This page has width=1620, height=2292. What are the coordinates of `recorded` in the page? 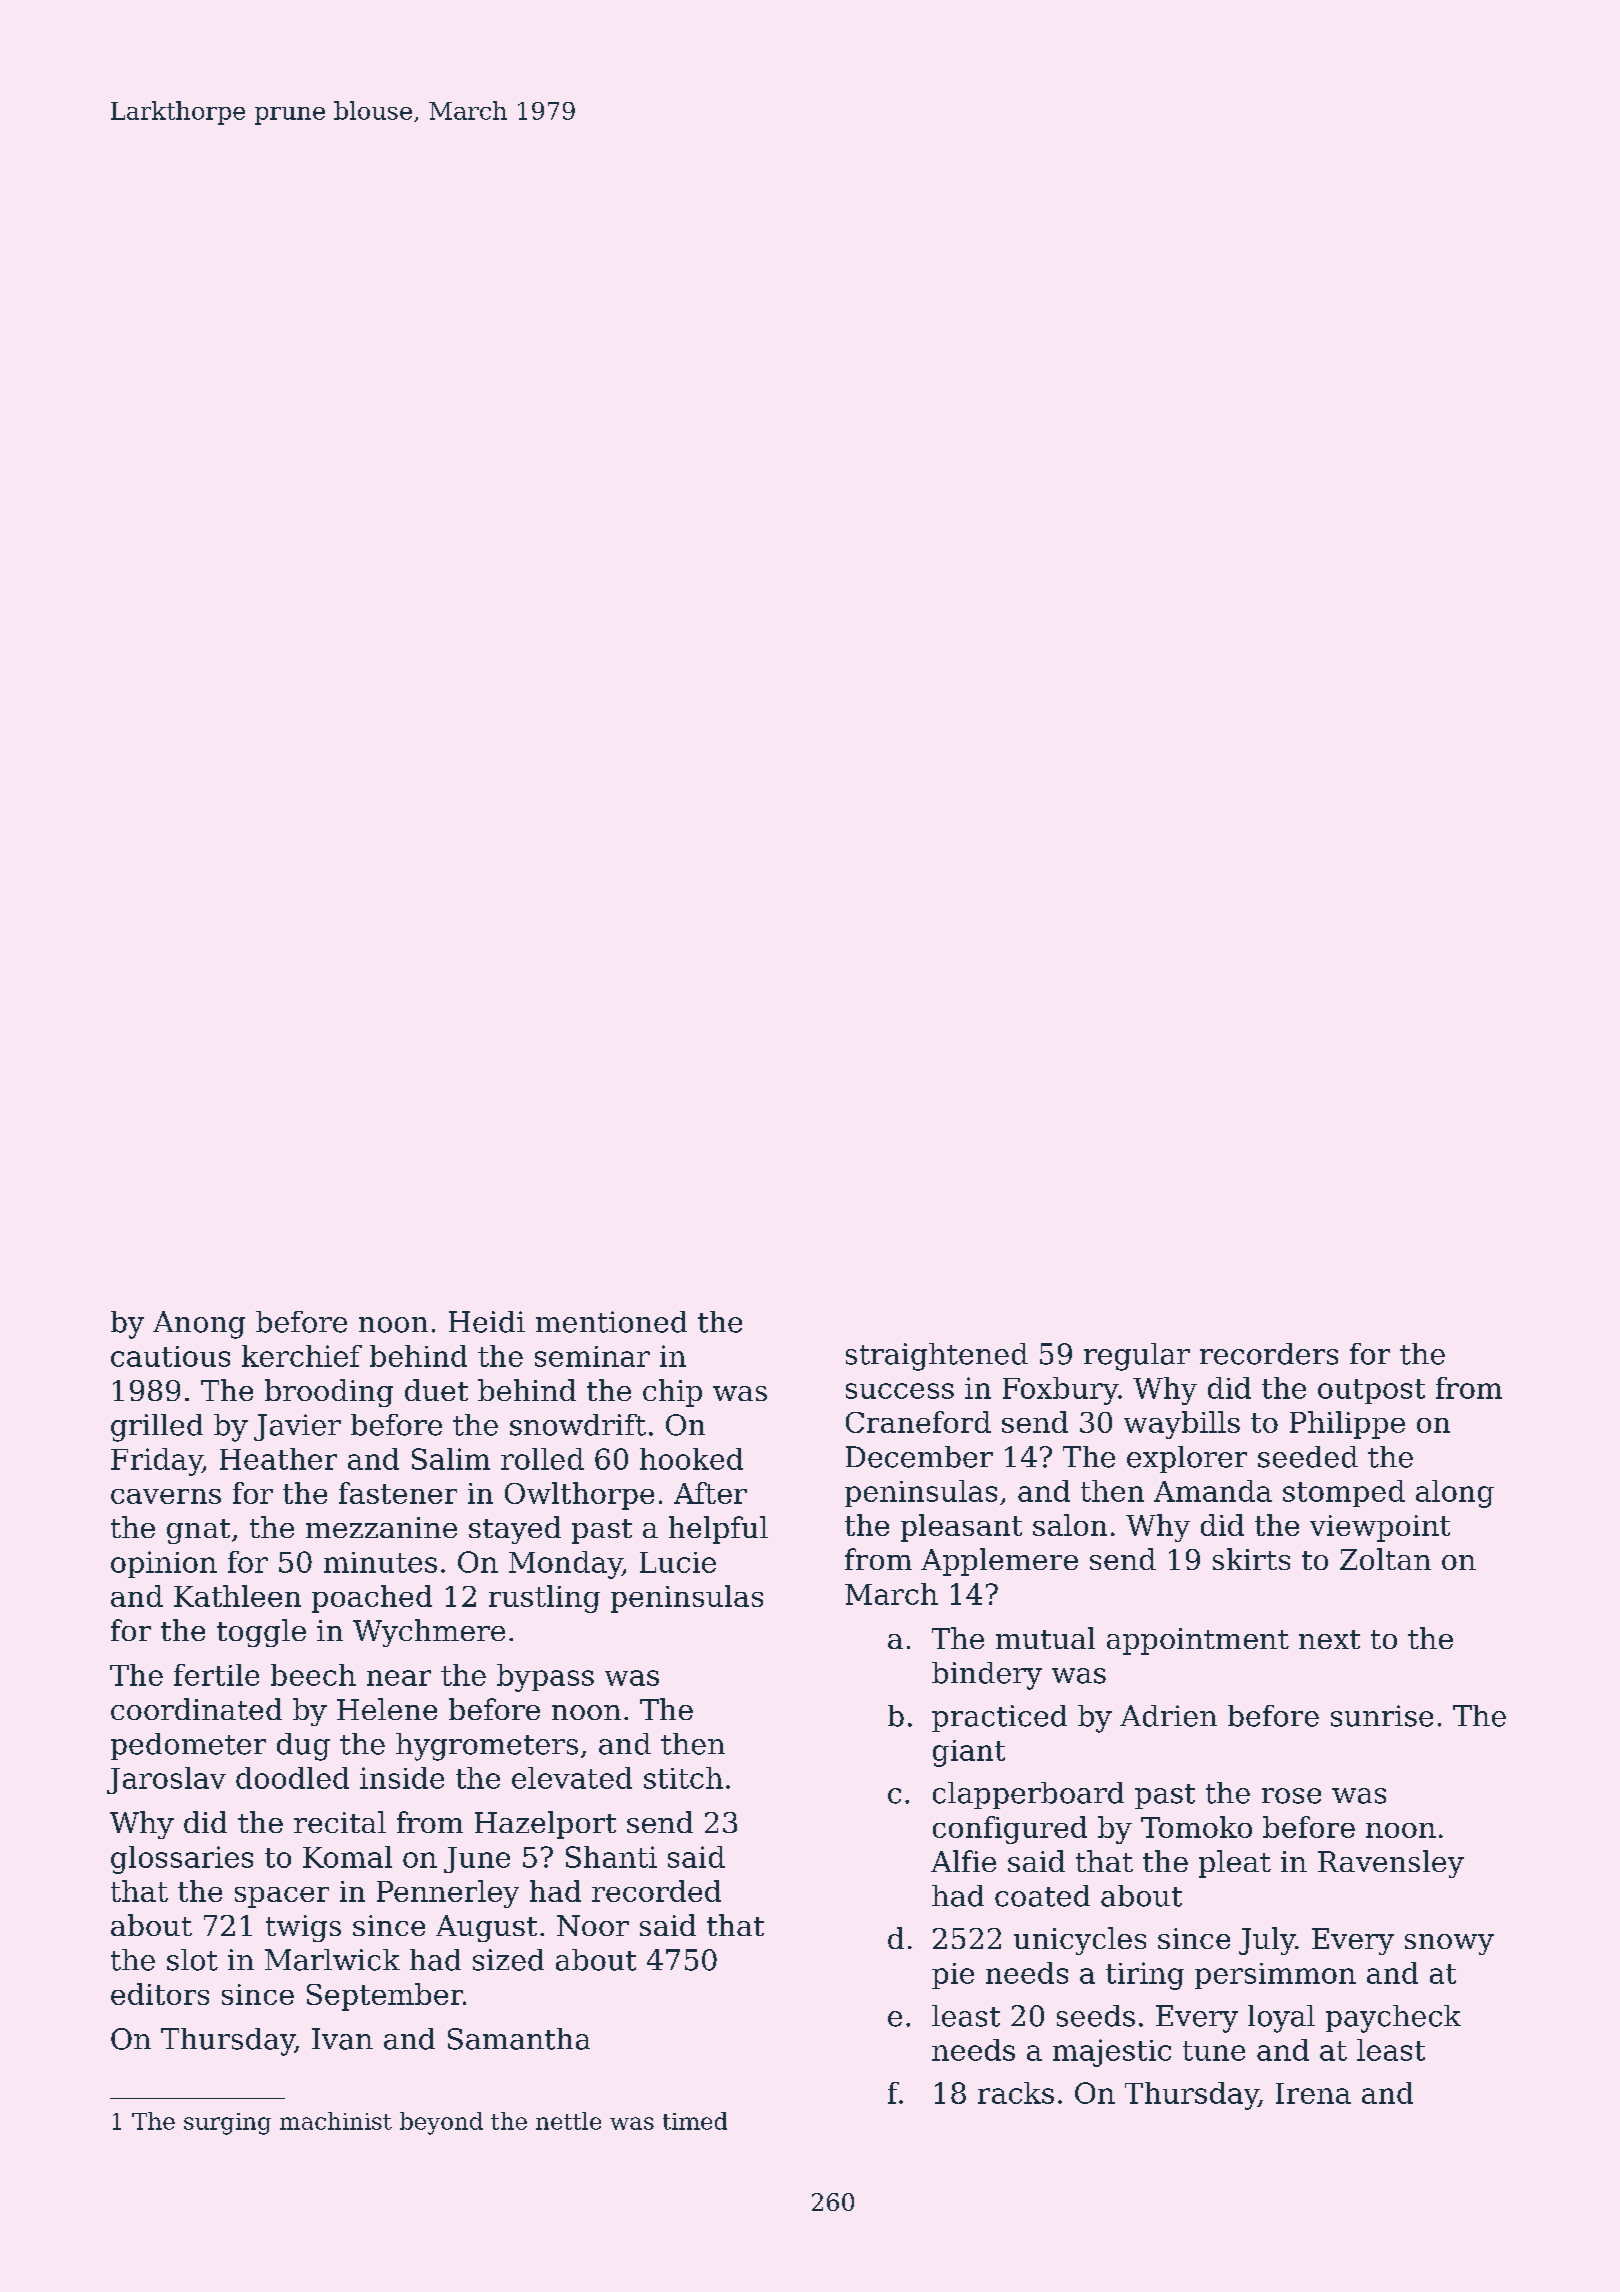 It's located at (656, 1891).
